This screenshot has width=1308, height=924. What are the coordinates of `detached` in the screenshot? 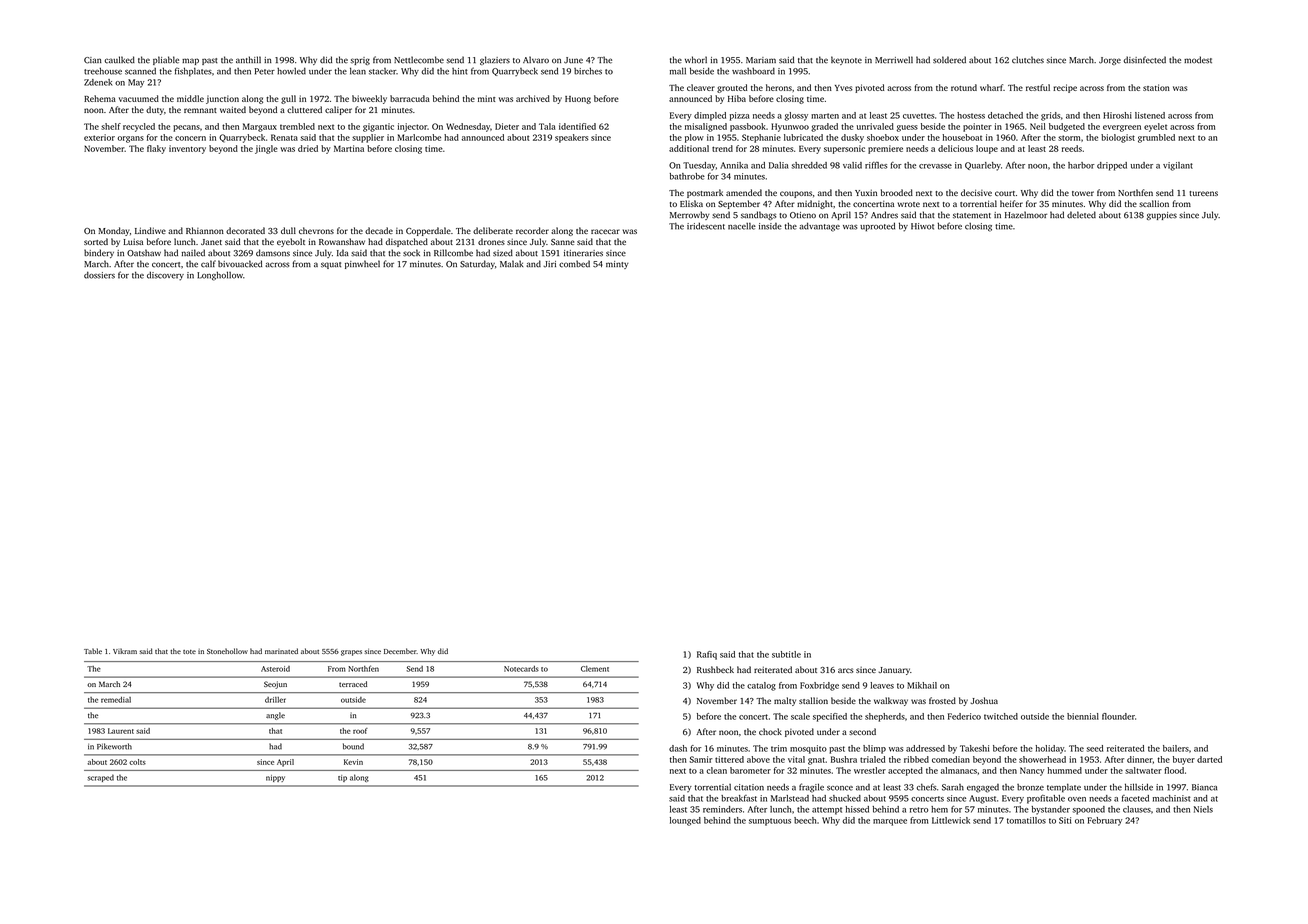 It's located at (1005, 115).
